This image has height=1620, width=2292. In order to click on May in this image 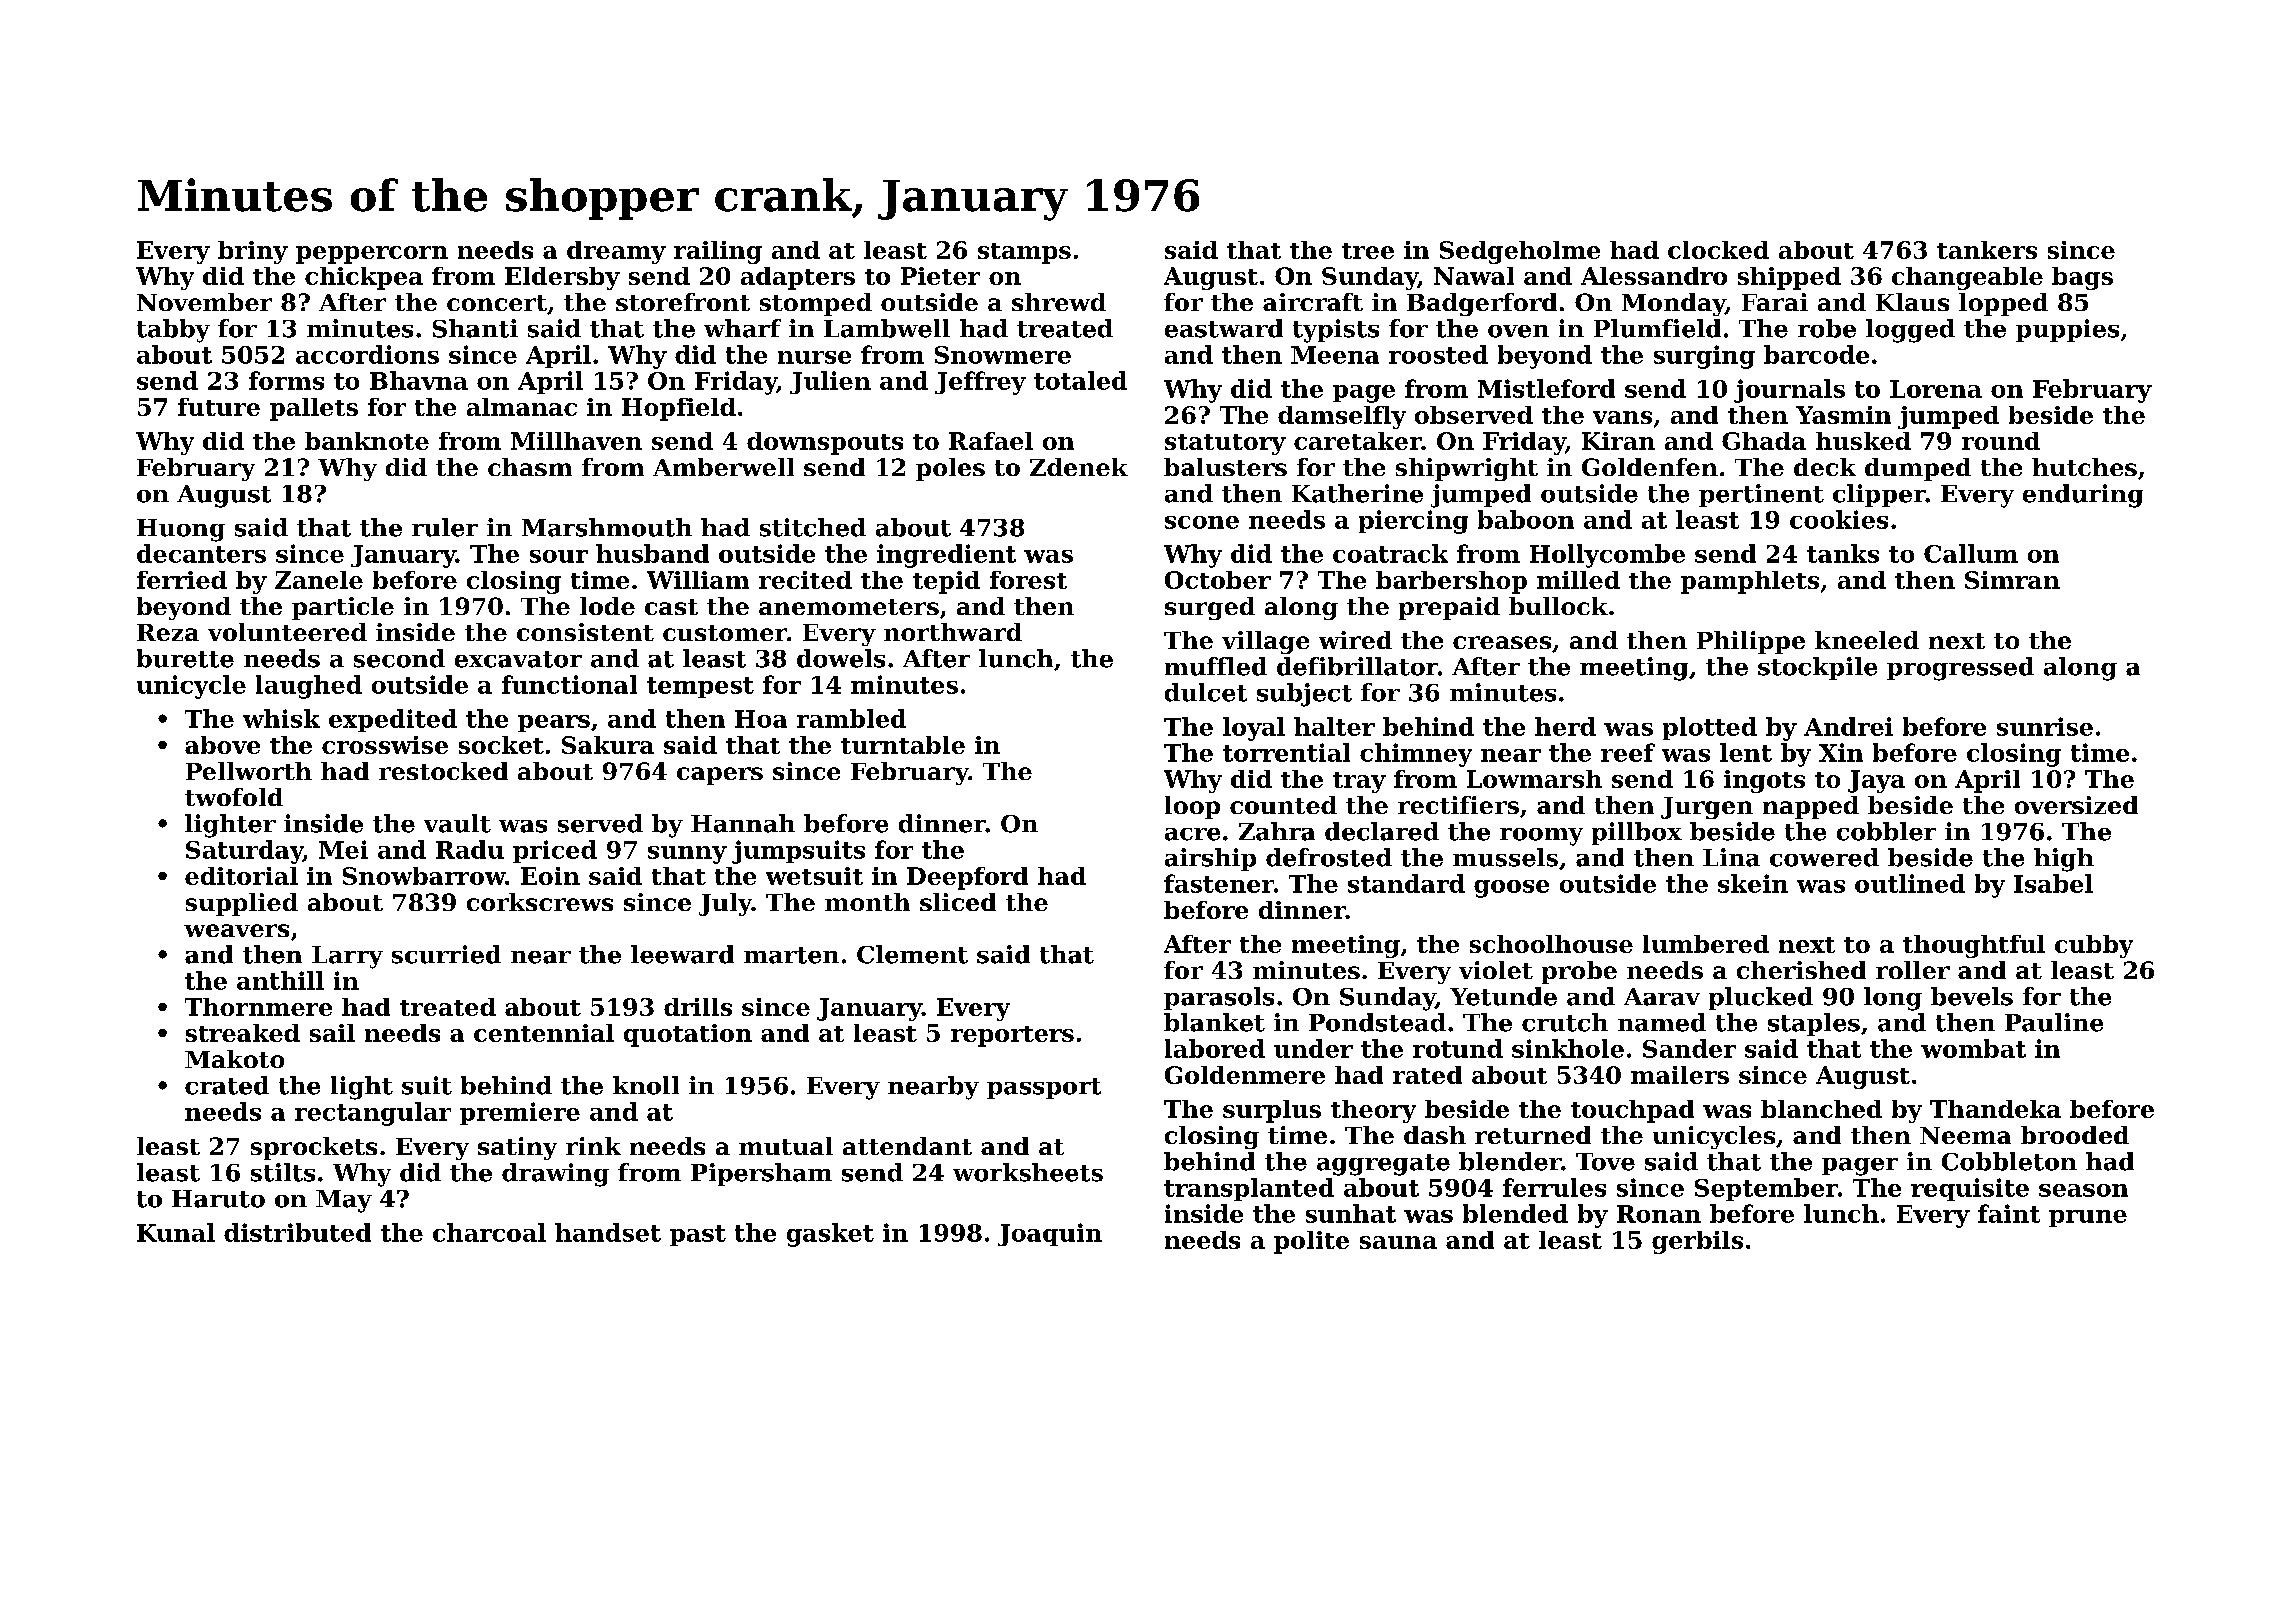, I will do `click(344, 1201)`.
